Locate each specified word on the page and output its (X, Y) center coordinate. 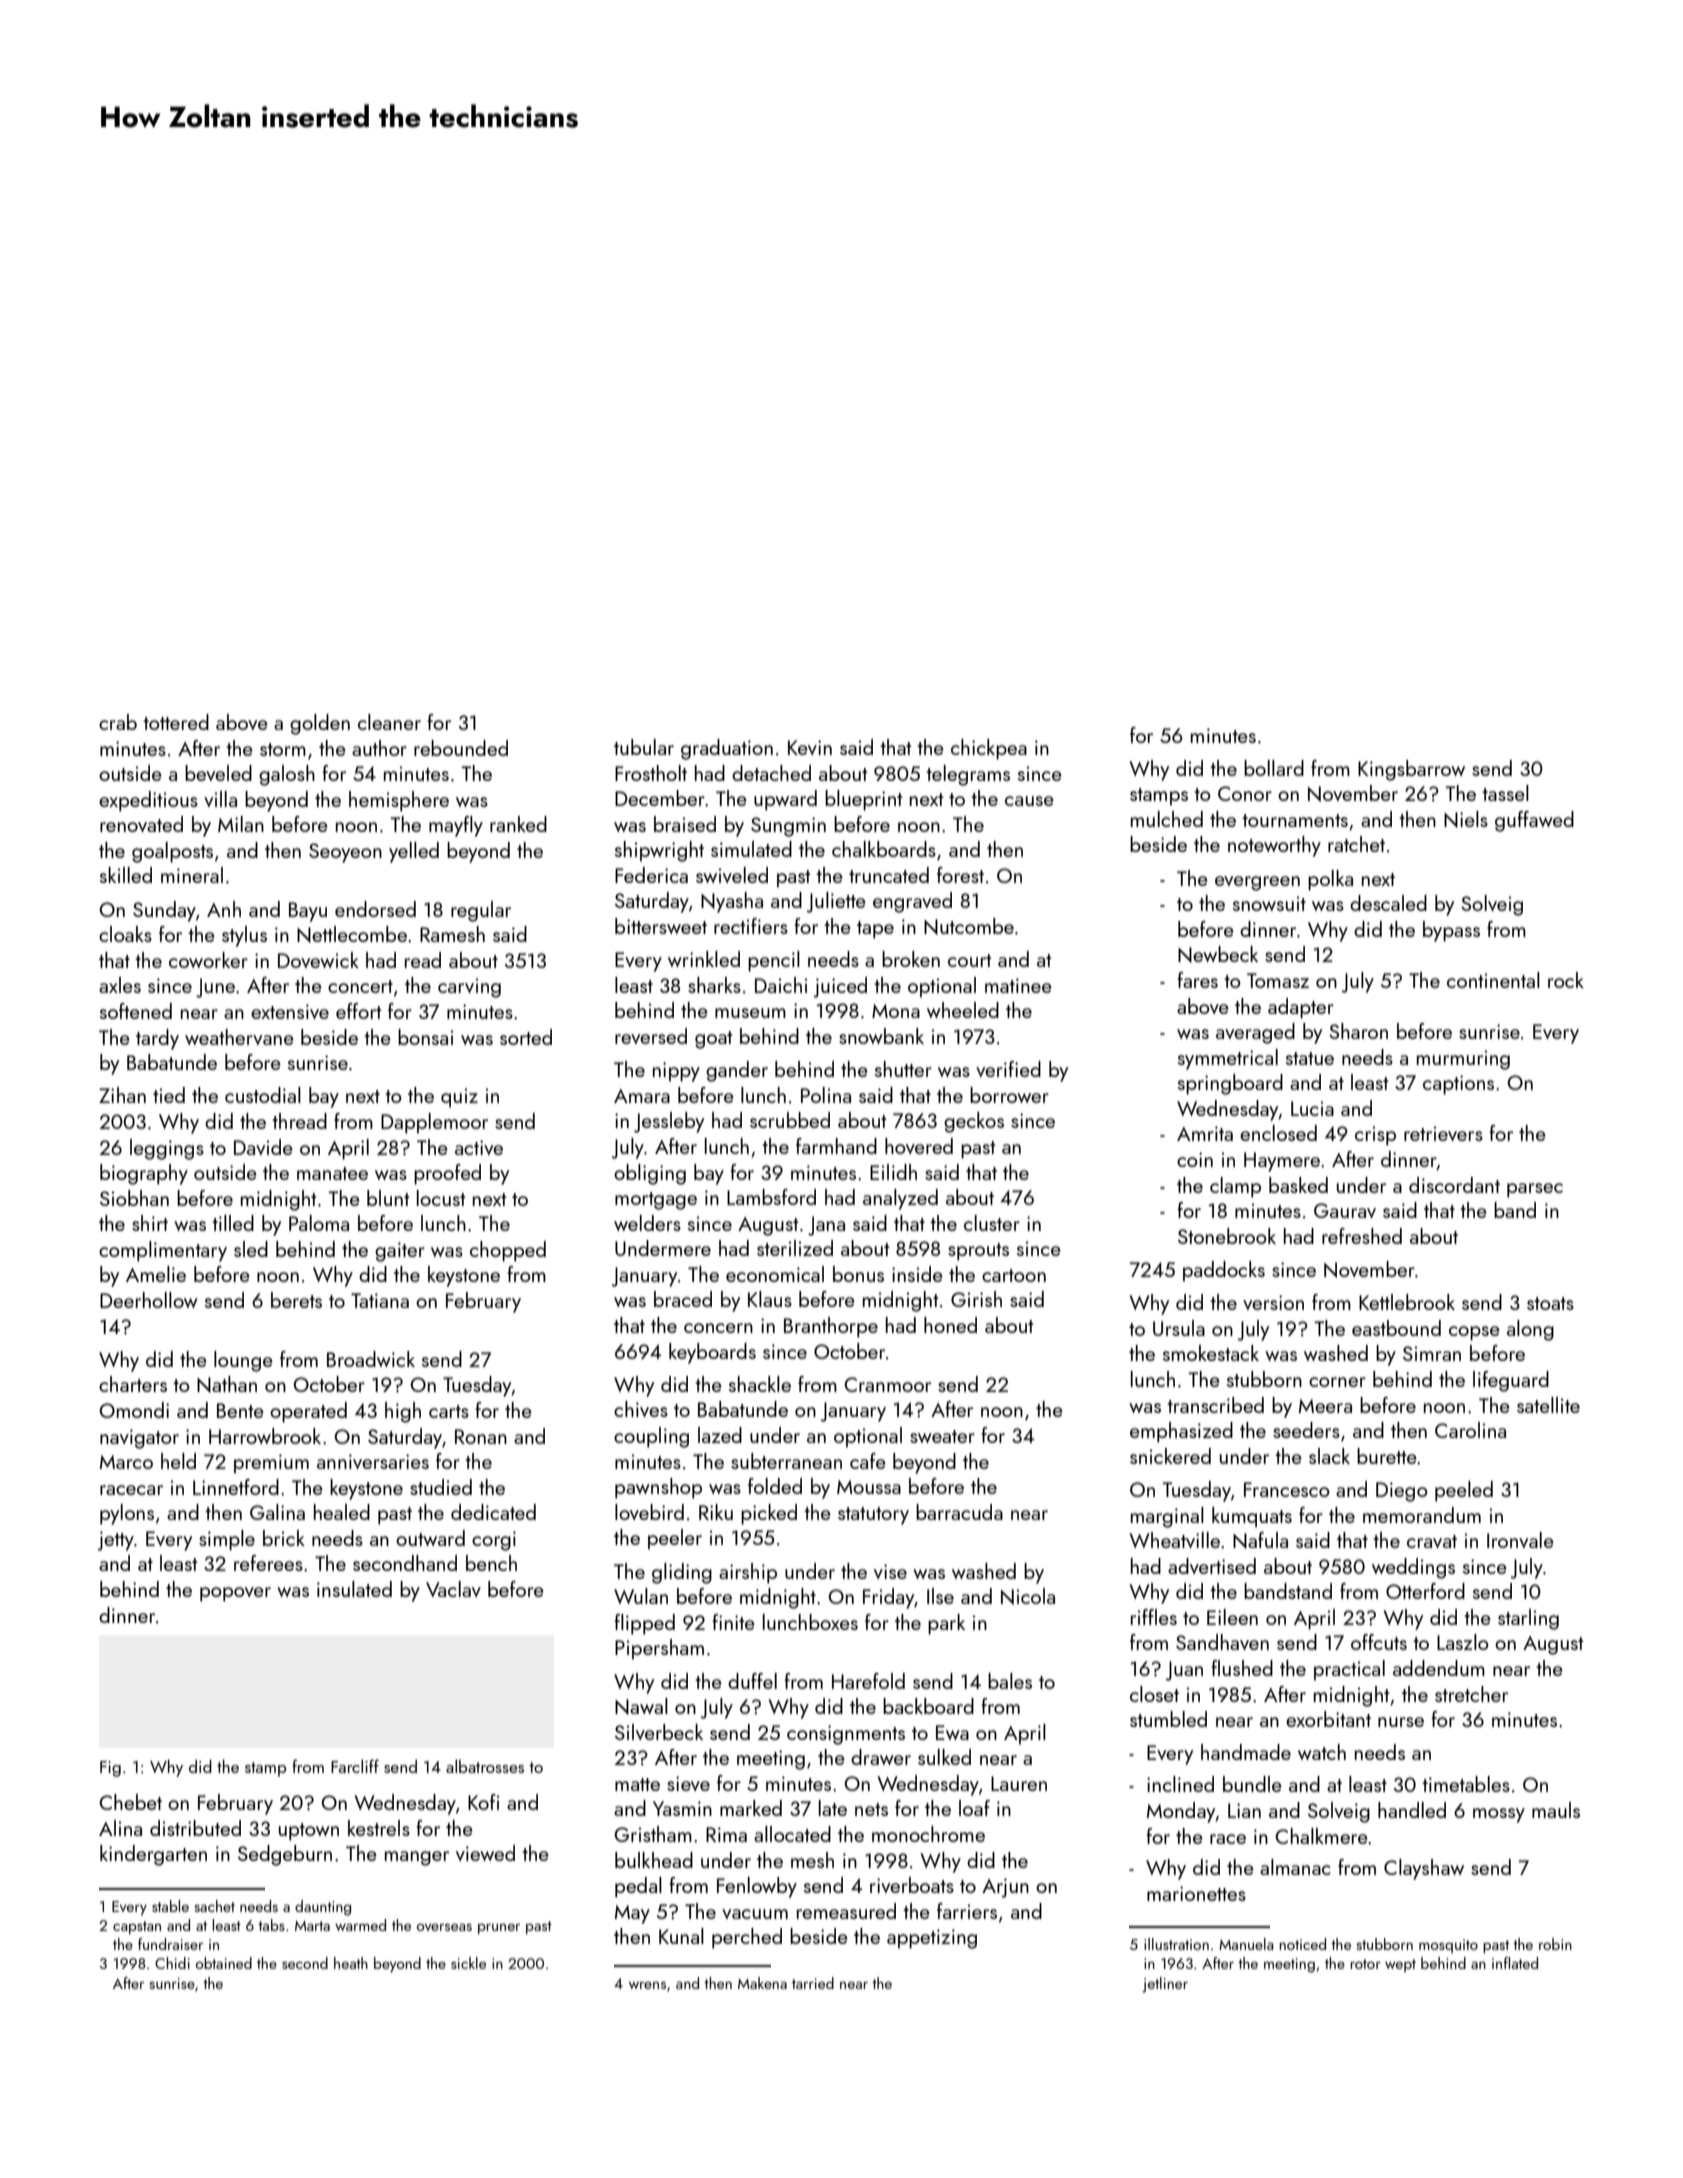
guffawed (1534, 821)
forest (960, 875)
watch (1322, 1752)
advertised (1212, 1566)
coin (1195, 1159)
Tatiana (380, 1300)
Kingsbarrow (1411, 770)
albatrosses (485, 1766)
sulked (944, 1757)
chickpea (989, 749)
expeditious (148, 801)
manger (417, 1858)
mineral (192, 875)
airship (748, 1573)
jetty (116, 1541)
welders (647, 1223)
